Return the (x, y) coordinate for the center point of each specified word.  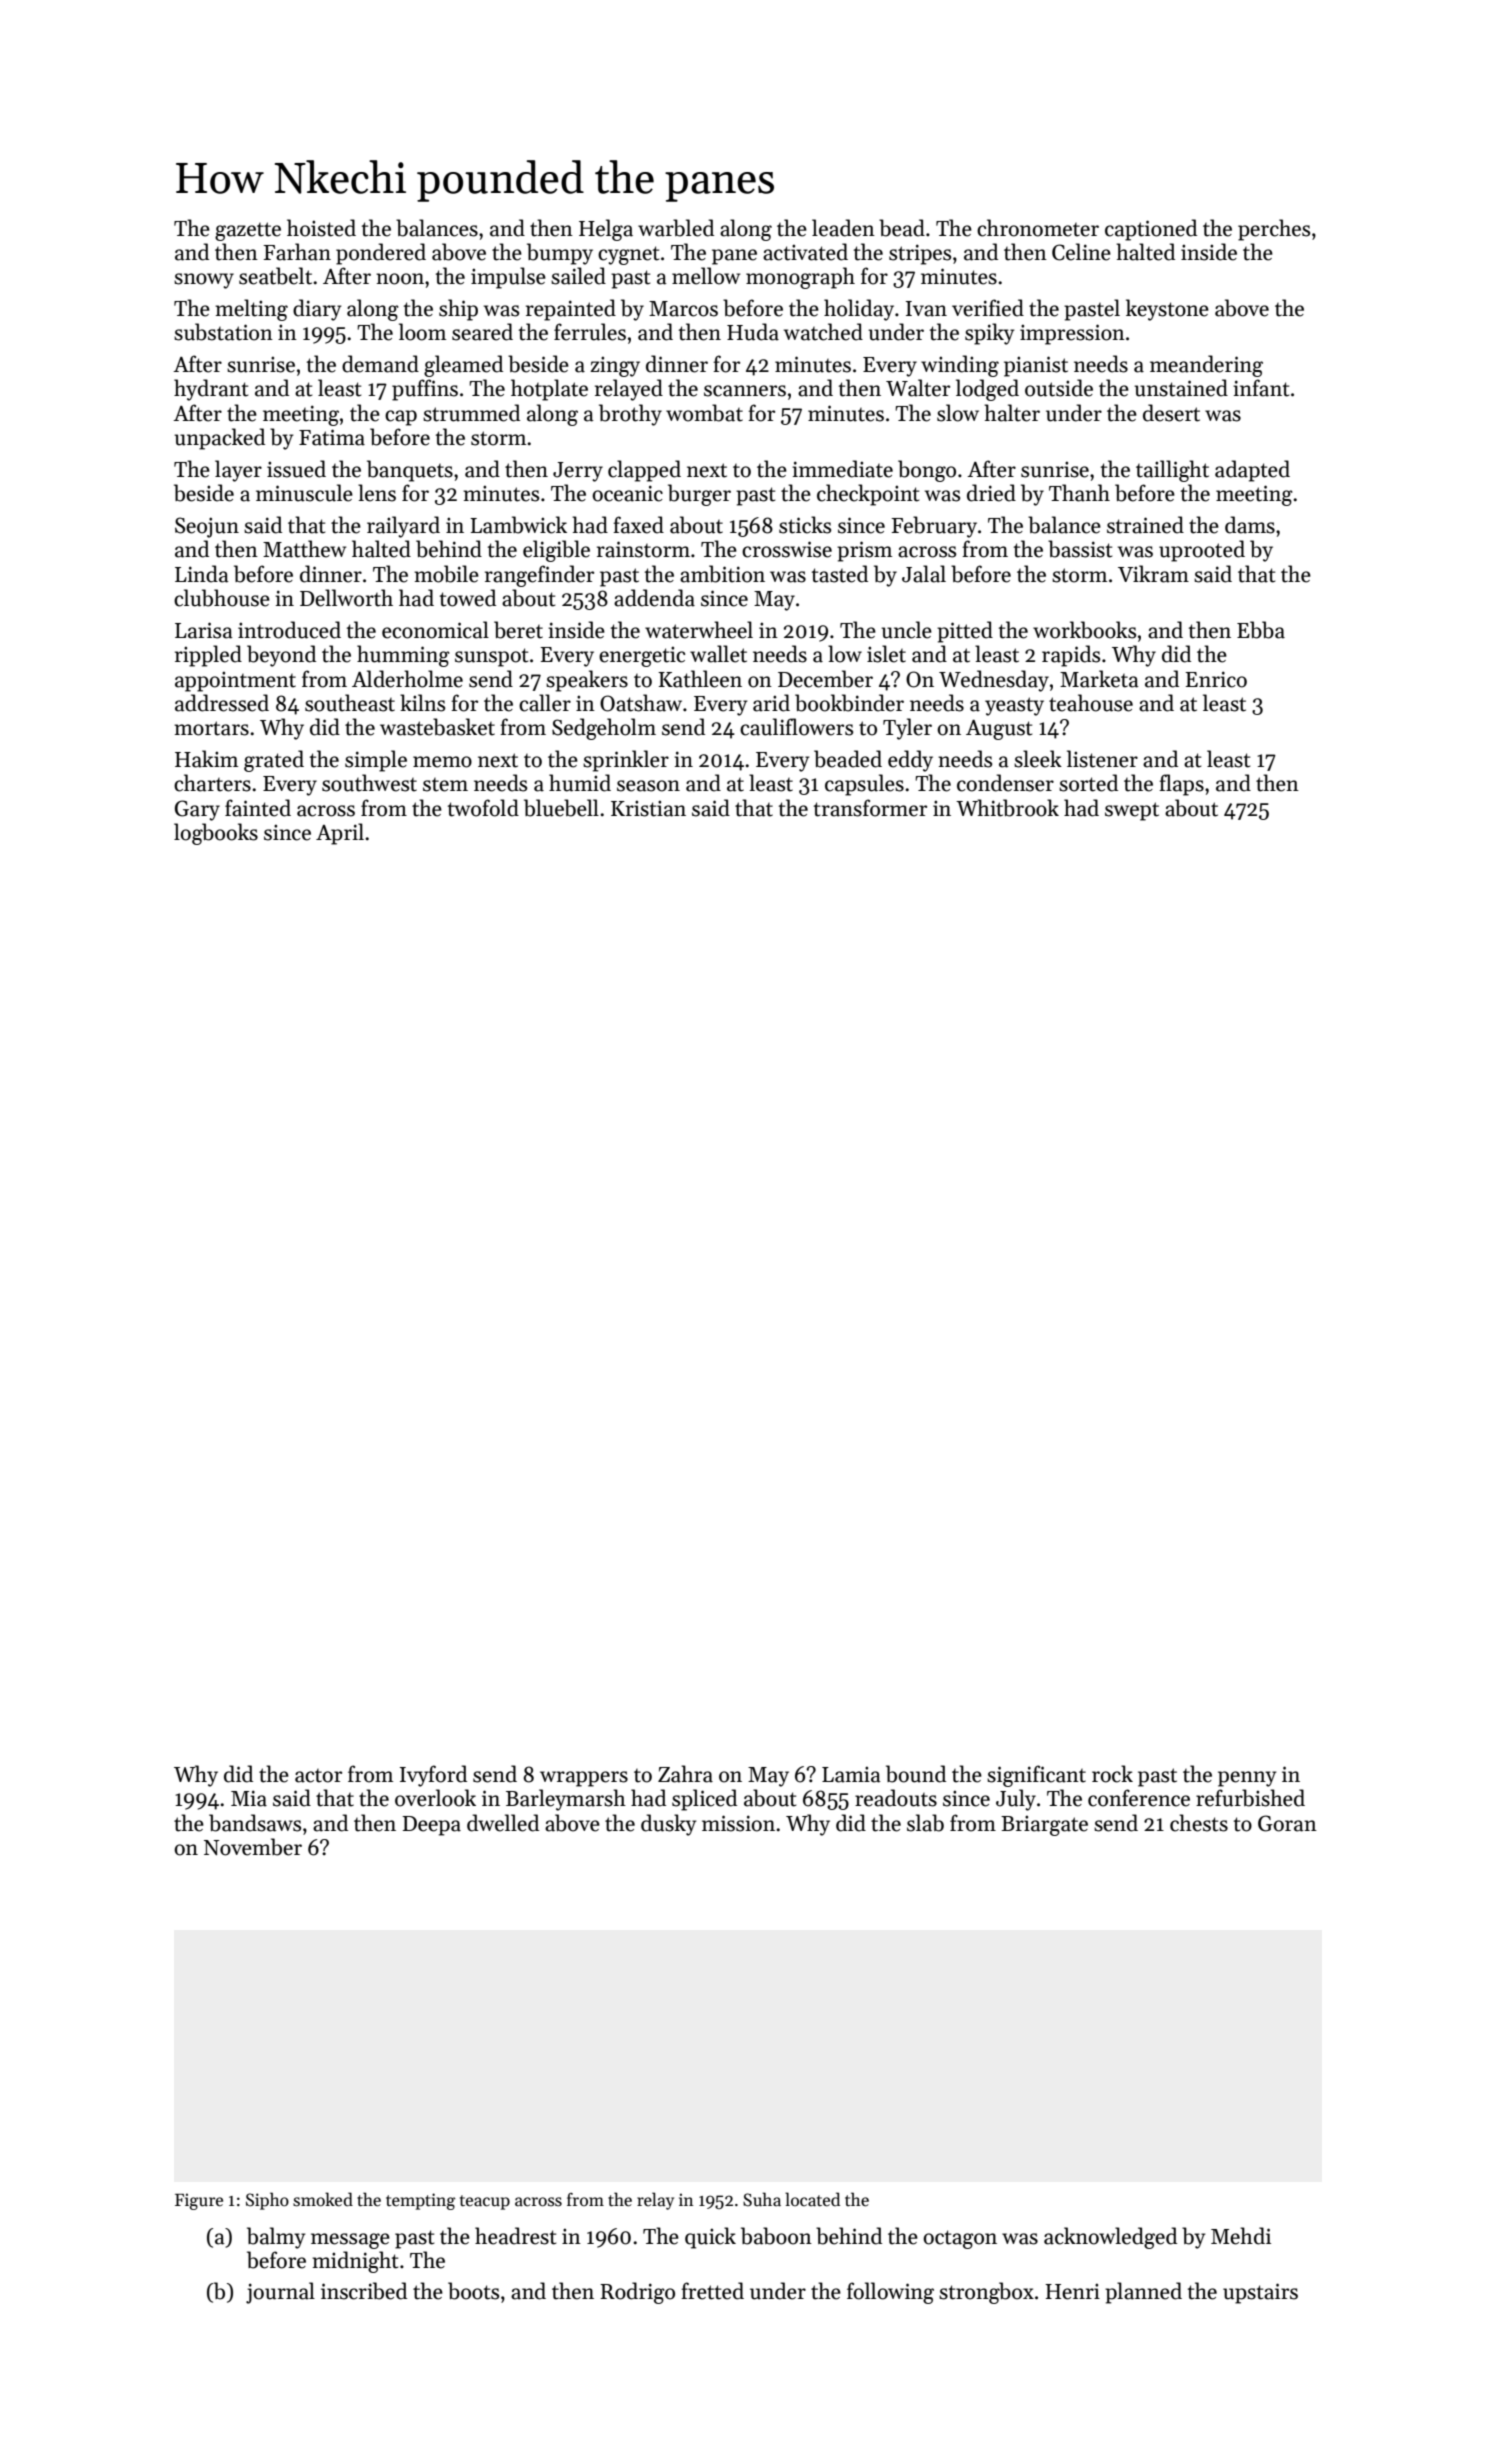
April (340, 834)
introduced (289, 630)
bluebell (561, 808)
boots (473, 2291)
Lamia (851, 1774)
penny (1247, 1779)
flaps (1181, 785)
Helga (606, 230)
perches (1274, 230)
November (253, 1847)
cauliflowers (796, 727)
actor (318, 1776)
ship (458, 310)
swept (1132, 811)
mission (738, 1823)
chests (1199, 1823)
